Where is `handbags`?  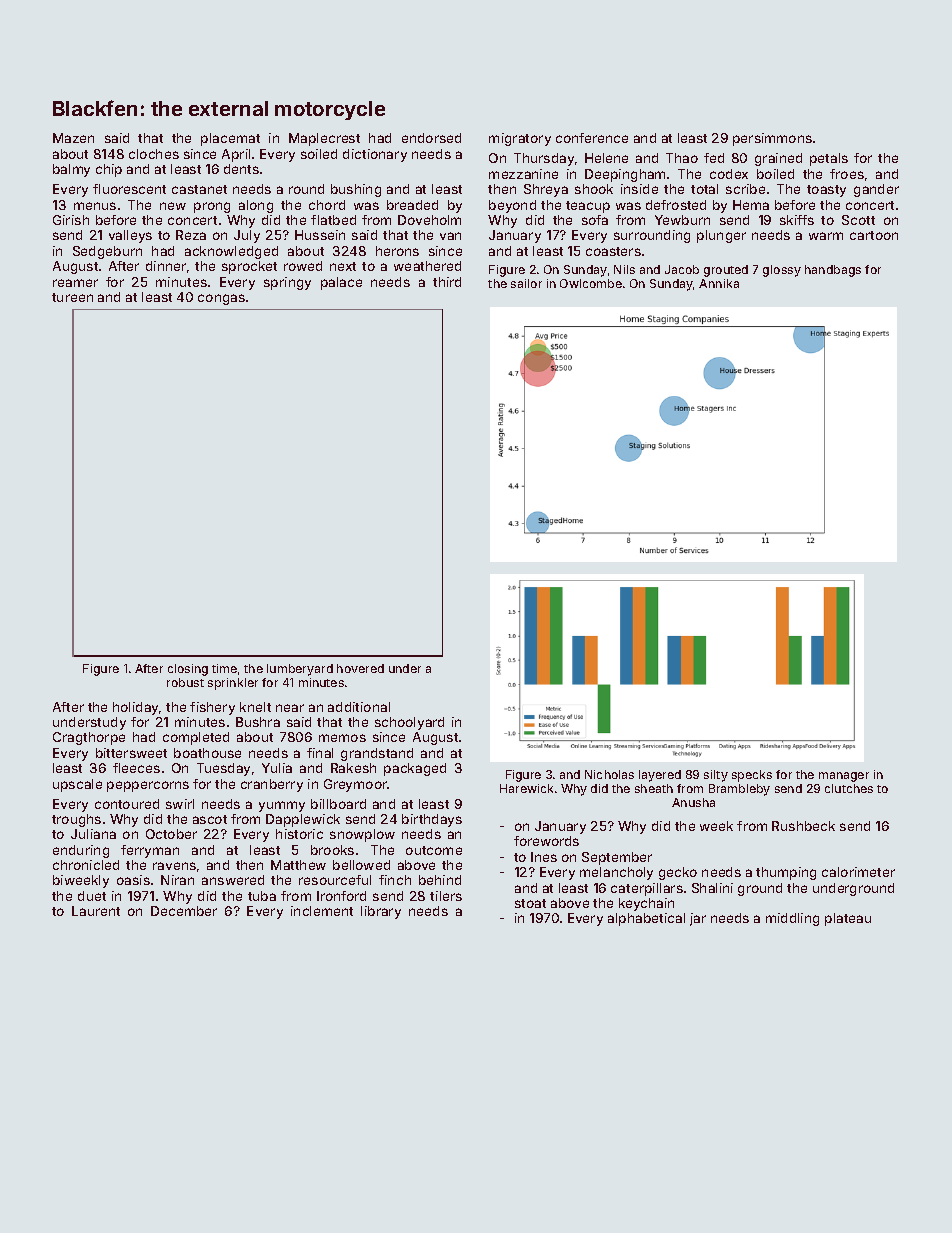
handbags is located at coordinates (833, 271).
